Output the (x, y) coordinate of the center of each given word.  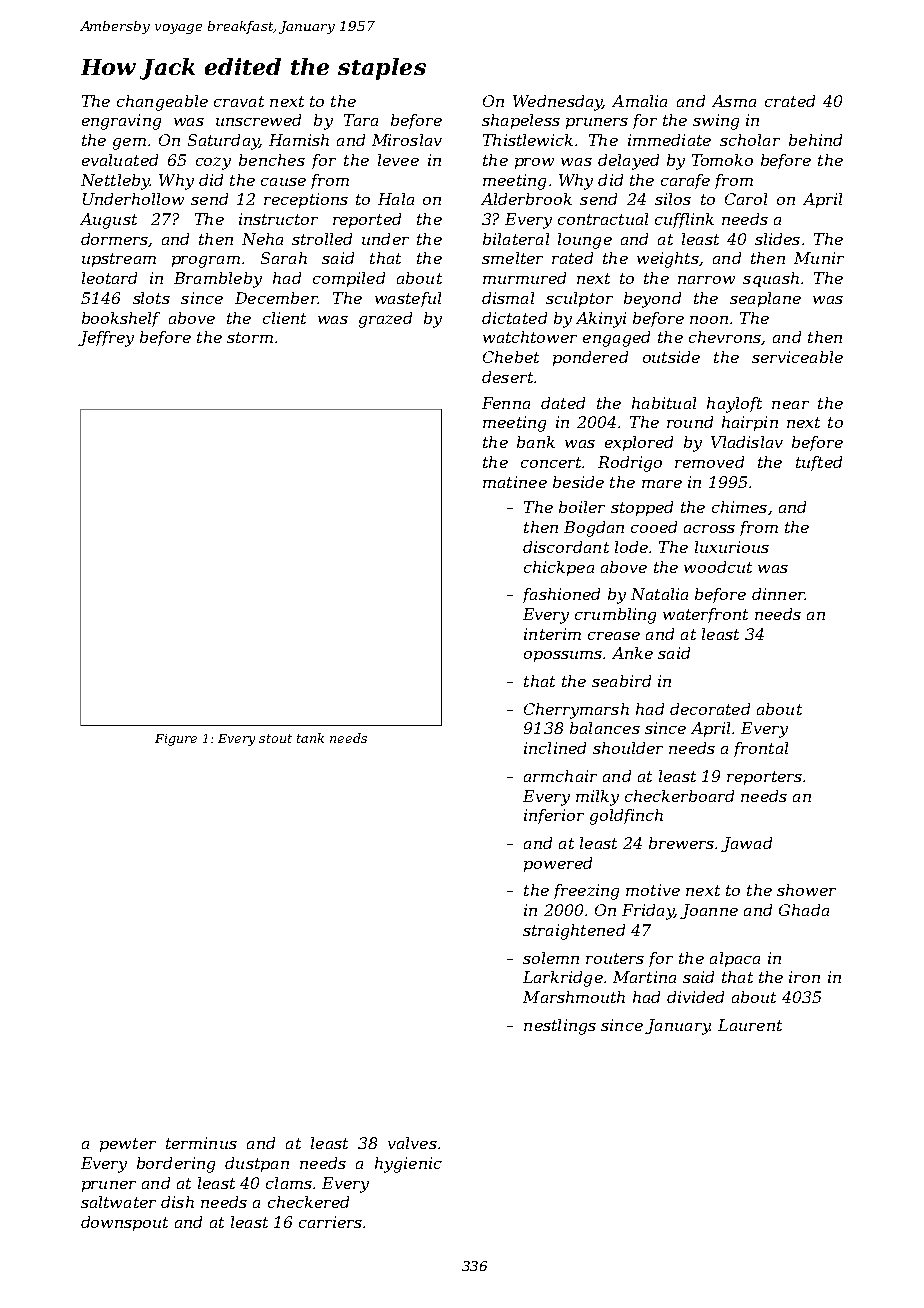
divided (695, 997)
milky (597, 798)
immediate (669, 140)
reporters (764, 778)
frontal (761, 749)
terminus (201, 1143)
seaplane (765, 299)
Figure (176, 740)
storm (250, 337)
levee (398, 160)
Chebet (511, 357)
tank (310, 738)
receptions (306, 200)
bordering (176, 1165)
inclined (555, 748)
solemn (551, 958)
